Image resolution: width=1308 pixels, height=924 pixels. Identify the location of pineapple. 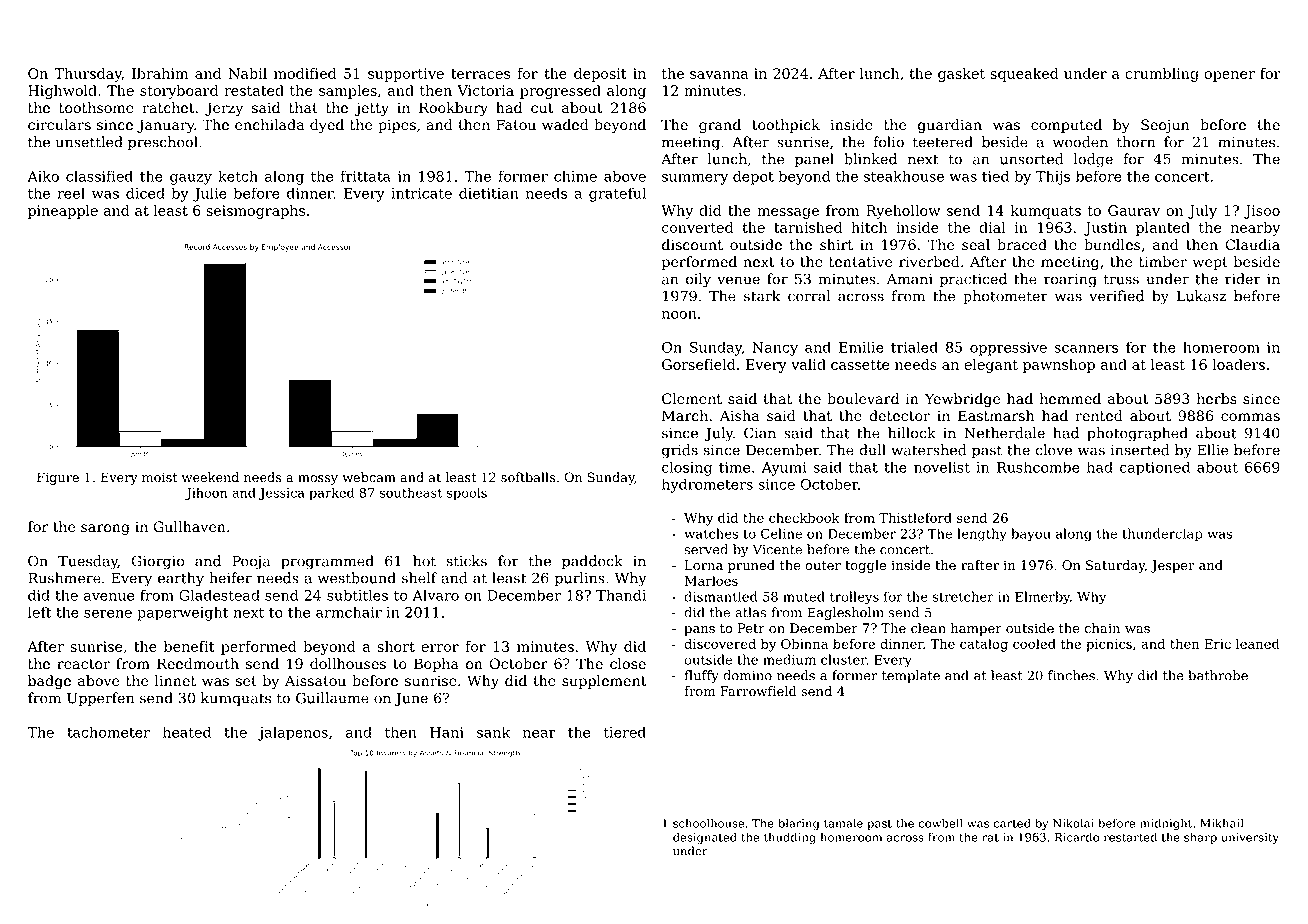
(63, 212).
